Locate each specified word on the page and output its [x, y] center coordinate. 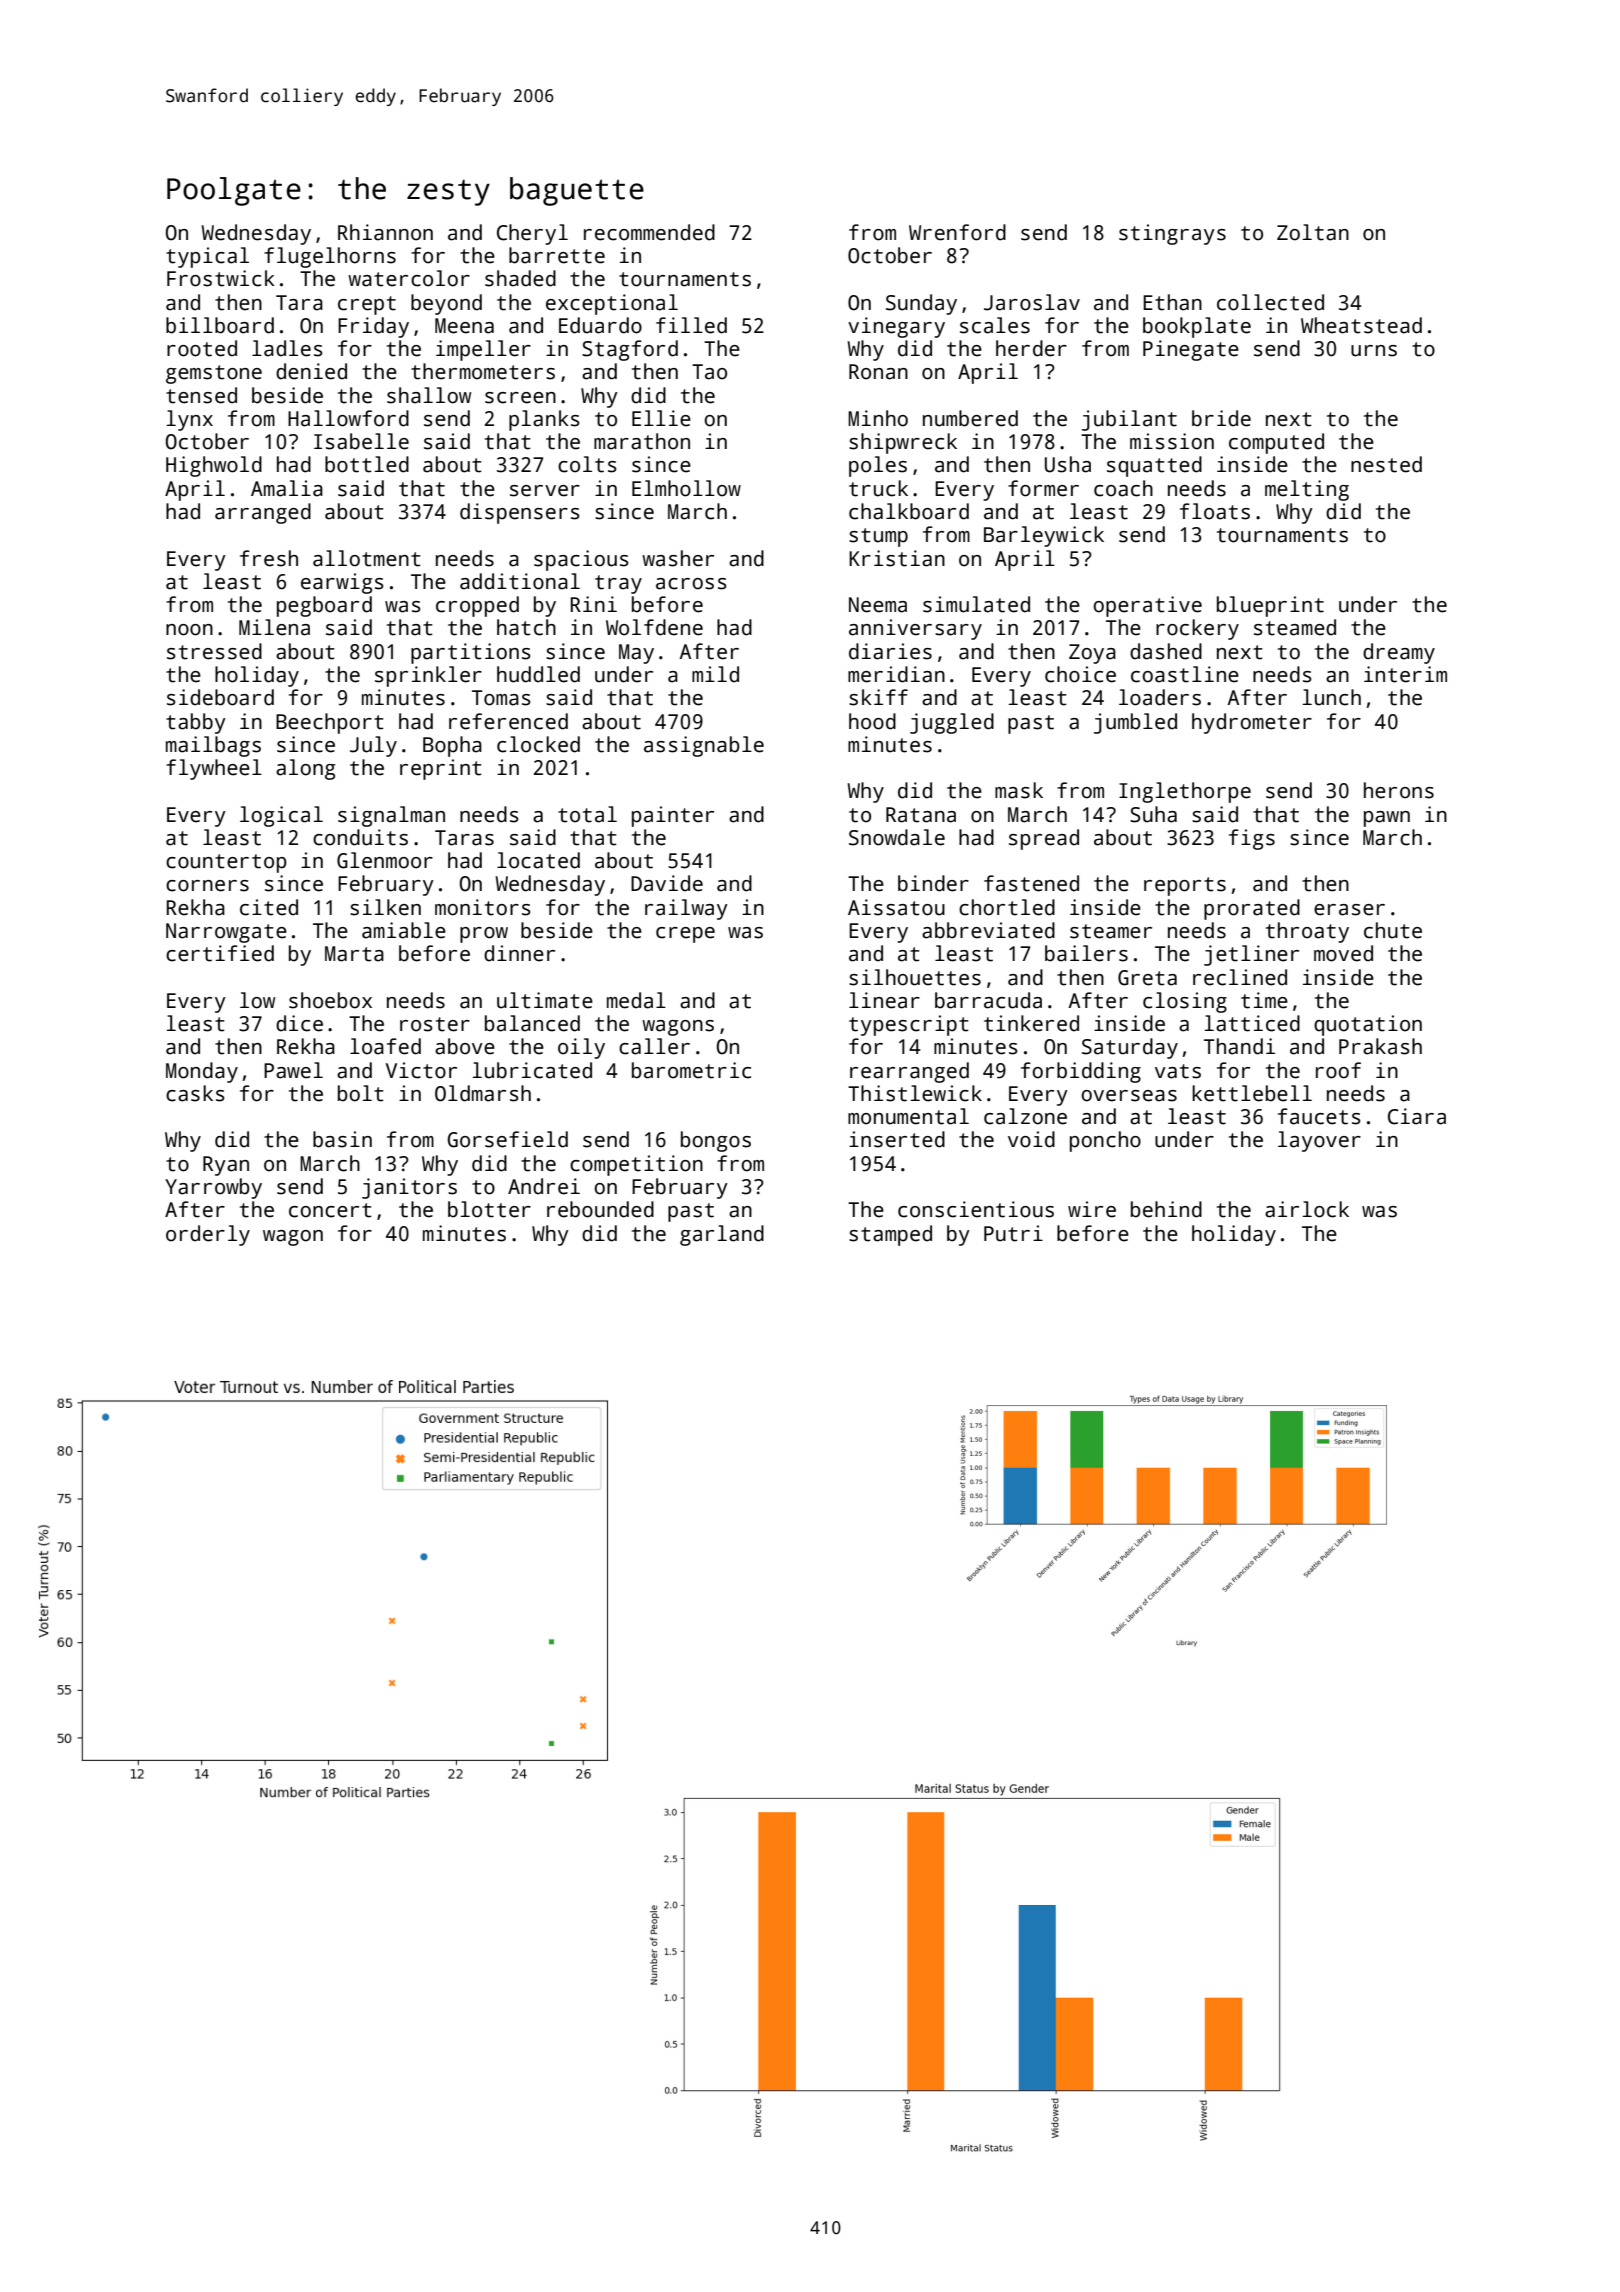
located [538, 860]
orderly [208, 1235]
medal [636, 1000]
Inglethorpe [1185, 792]
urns [1374, 351]
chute [1393, 930]
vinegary [896, 327]
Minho [878, 418]
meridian [896, 674]
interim [1405, 674]
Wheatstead [1361, 325]
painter [673, 816]
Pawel [293, 1070]
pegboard [324, 606]
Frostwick [221, 278]
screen [520, 398]
